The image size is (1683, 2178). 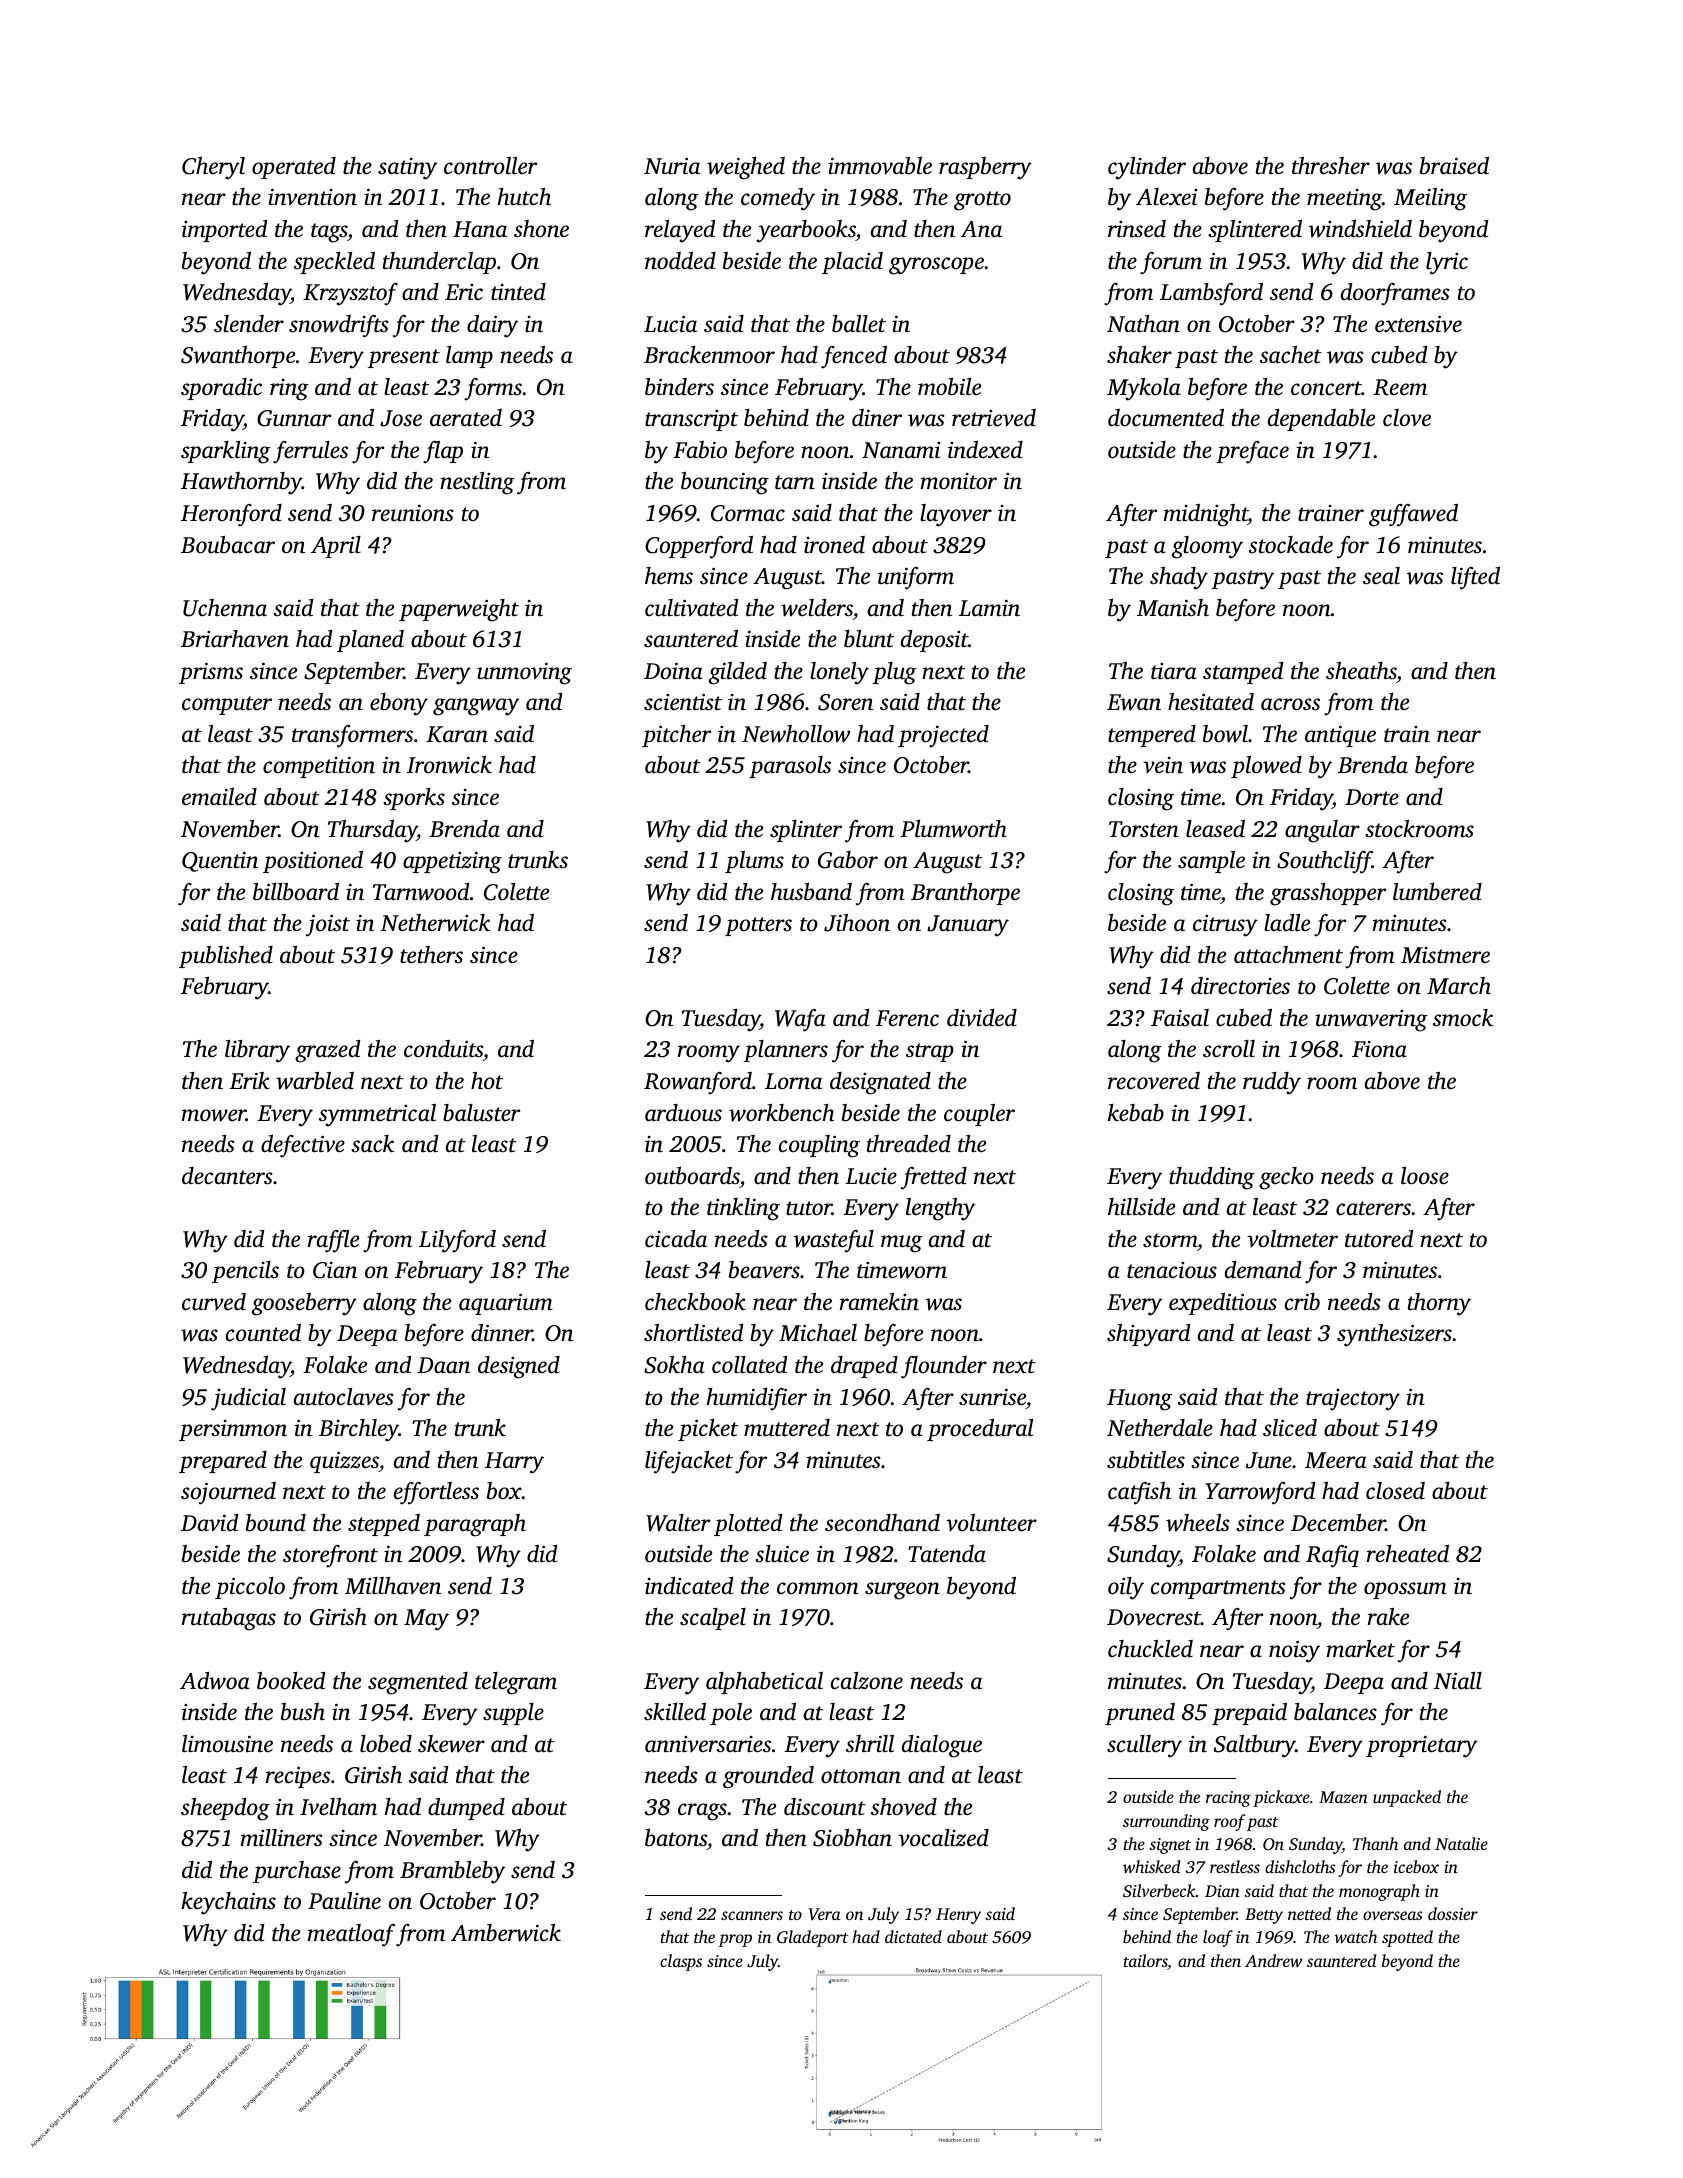 What do you see at coordinates (1463, 1018) in the screenshot?
I see `smock` at bounding box center [1463, 1018].
